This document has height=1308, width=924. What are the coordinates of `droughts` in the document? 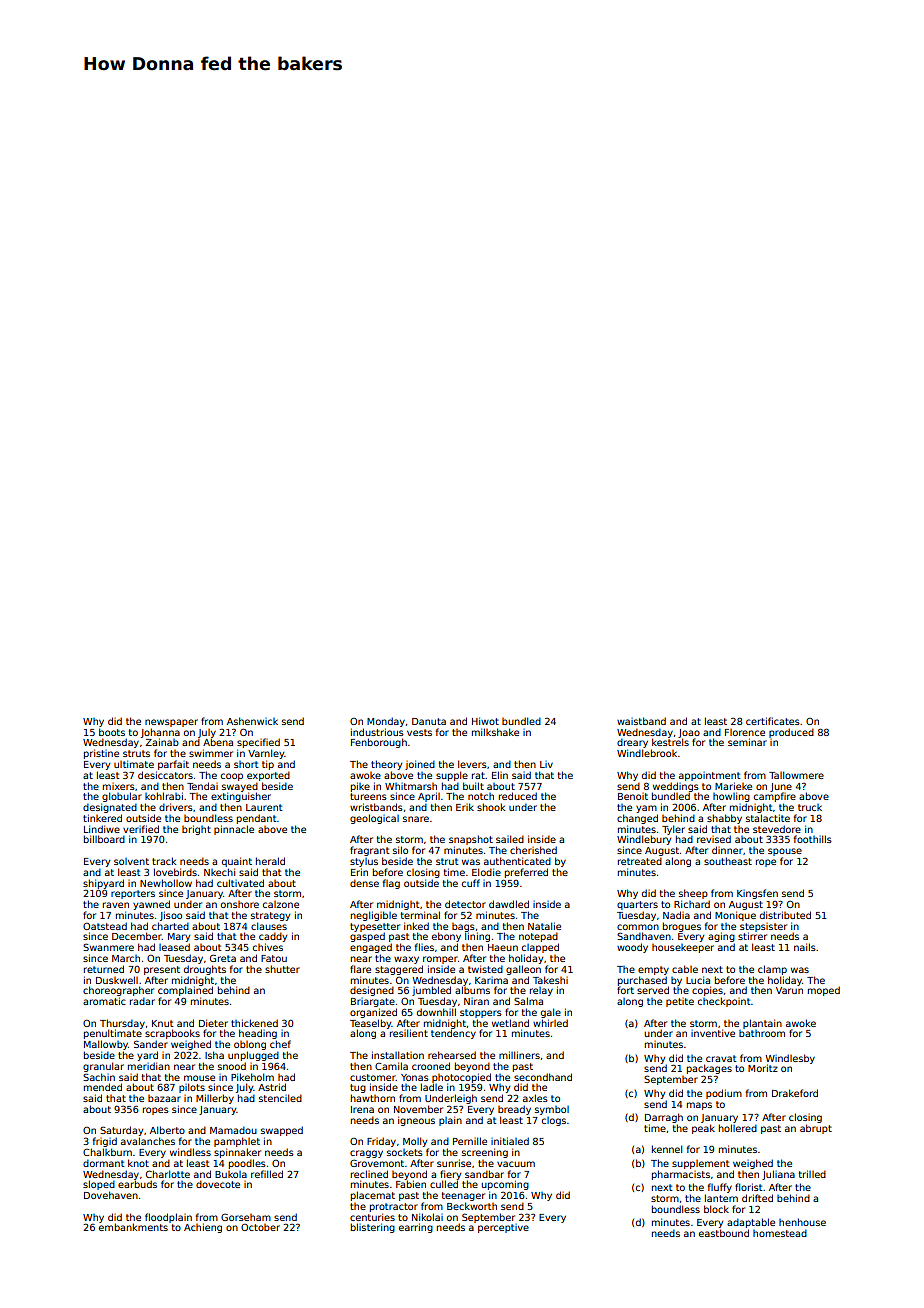 It's located at (205, 970).
